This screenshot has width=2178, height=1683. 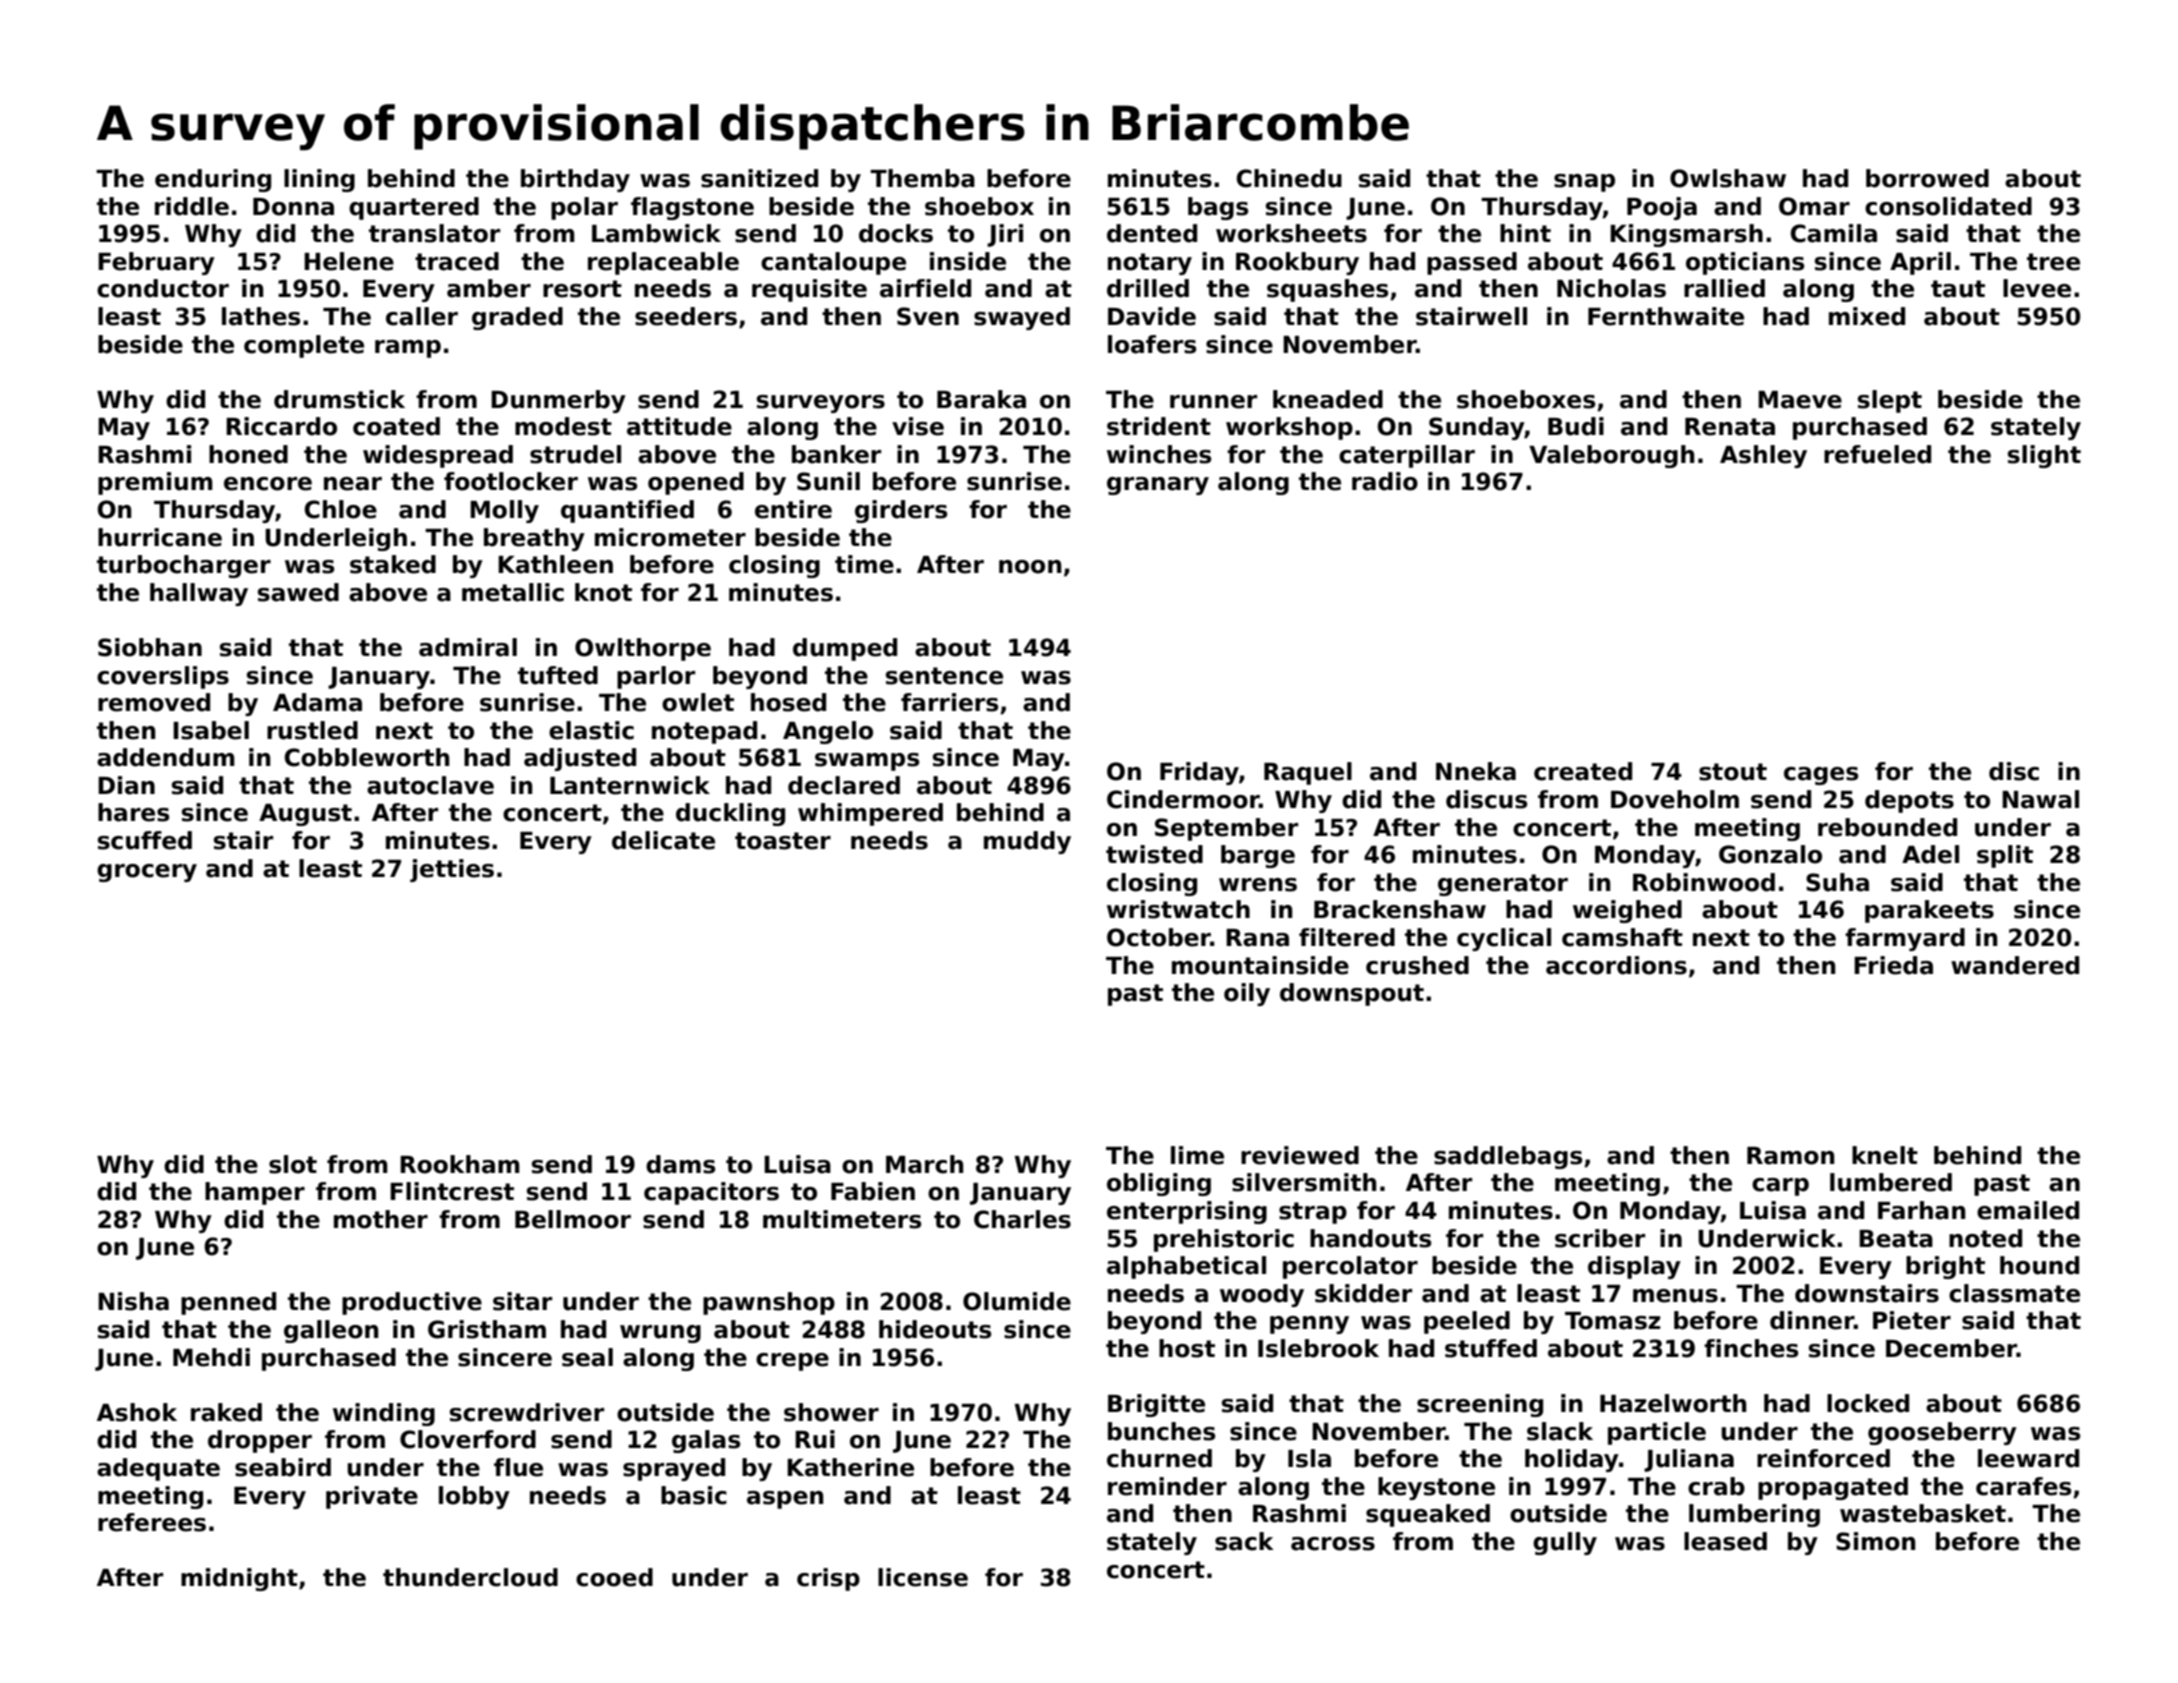 What do you see at coordinates (575, 180) in the screenshot?
I see `birthday` at bounding box center [575, 180].
